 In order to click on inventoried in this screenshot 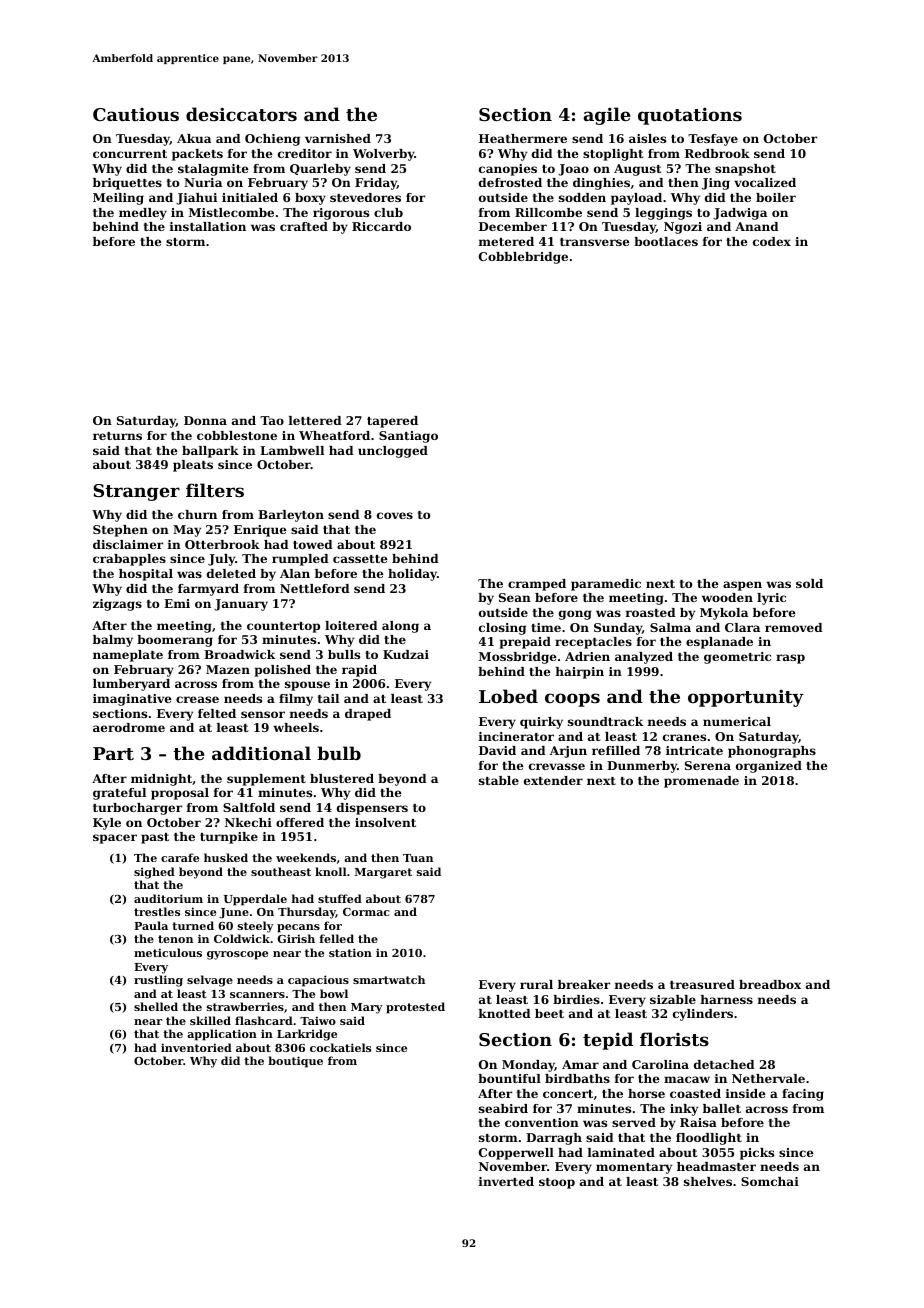, I will do `click(196, 1047)`.
